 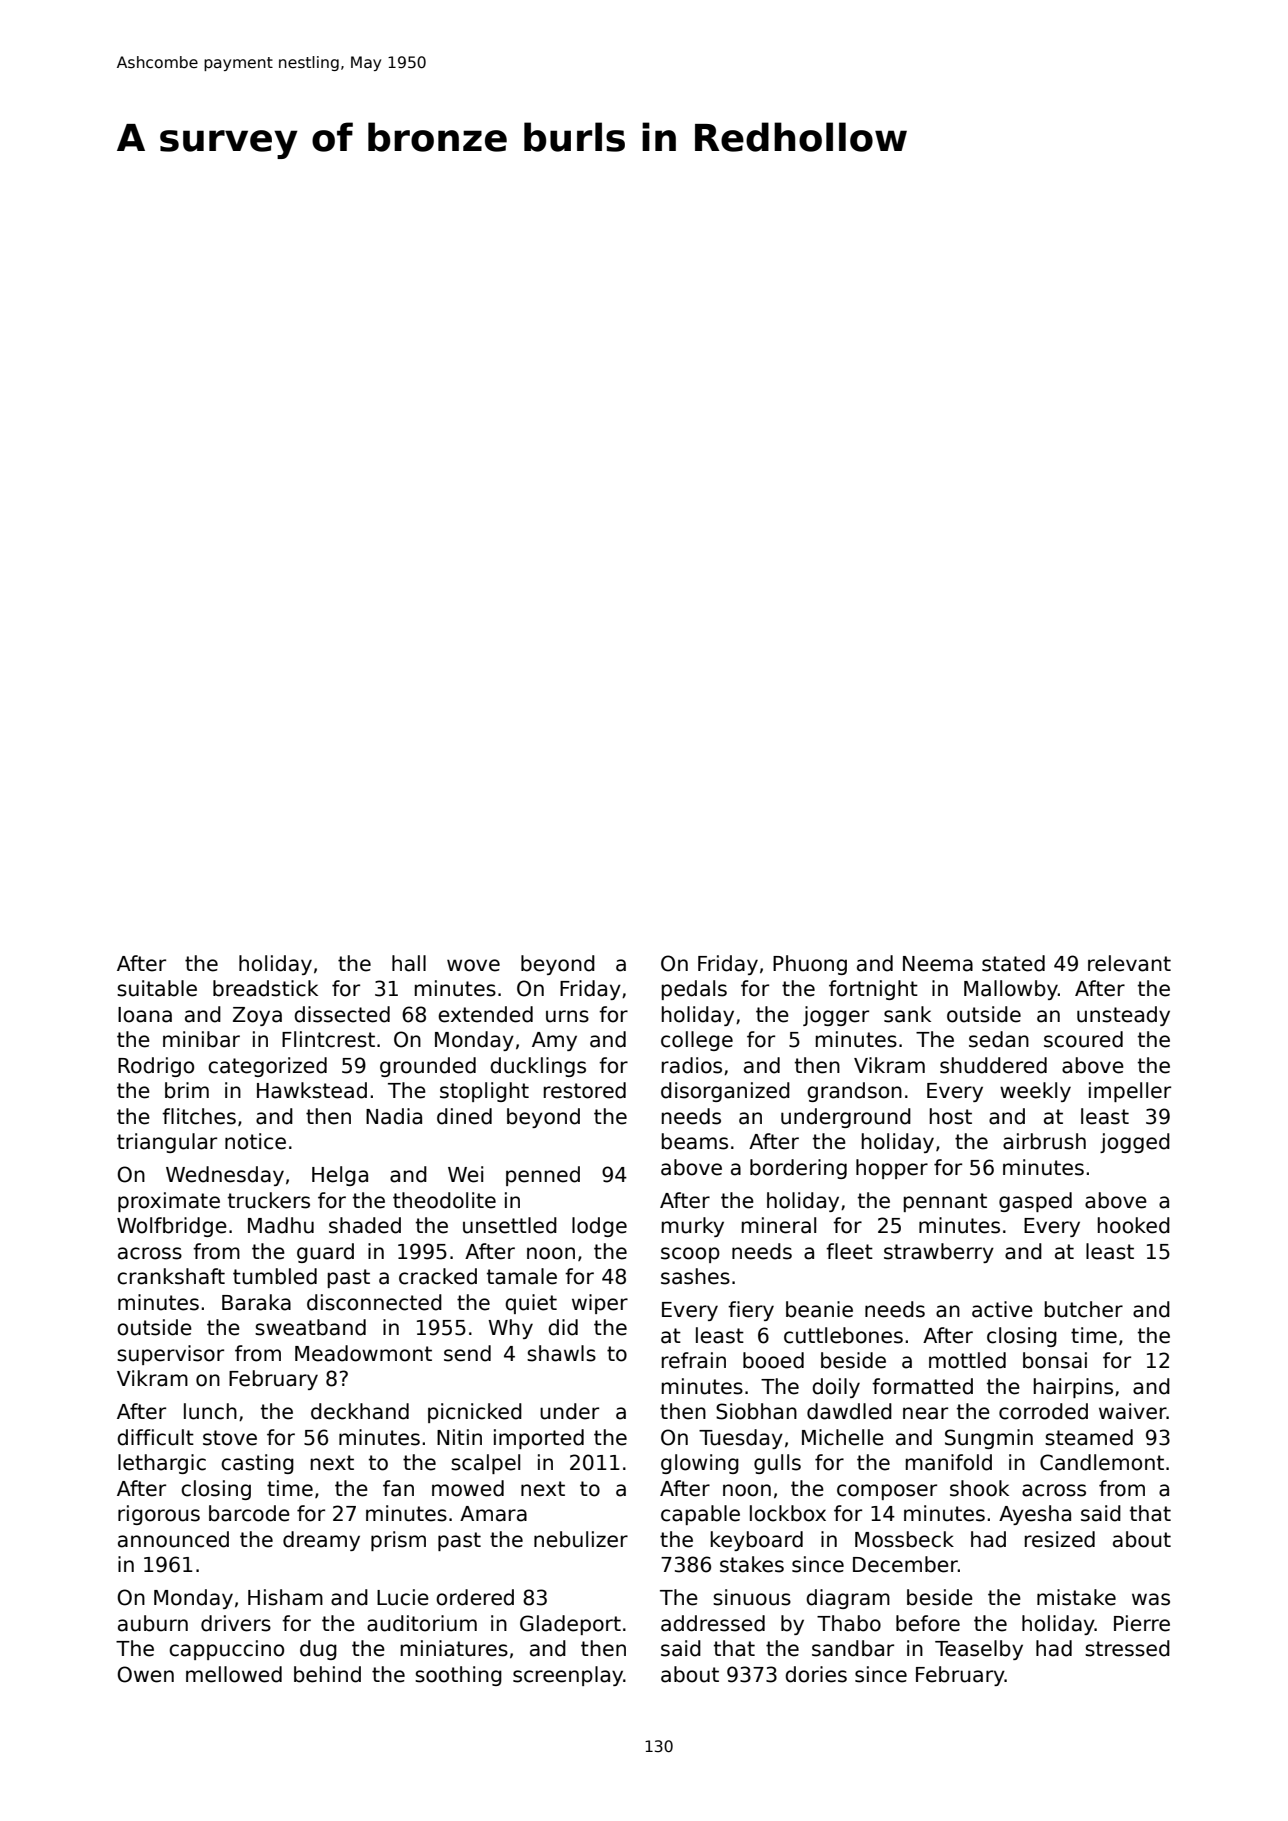 What do you see at coordinates (342, 1014) in the image?
I see `dissected` at bounding box center [342, 1014].
